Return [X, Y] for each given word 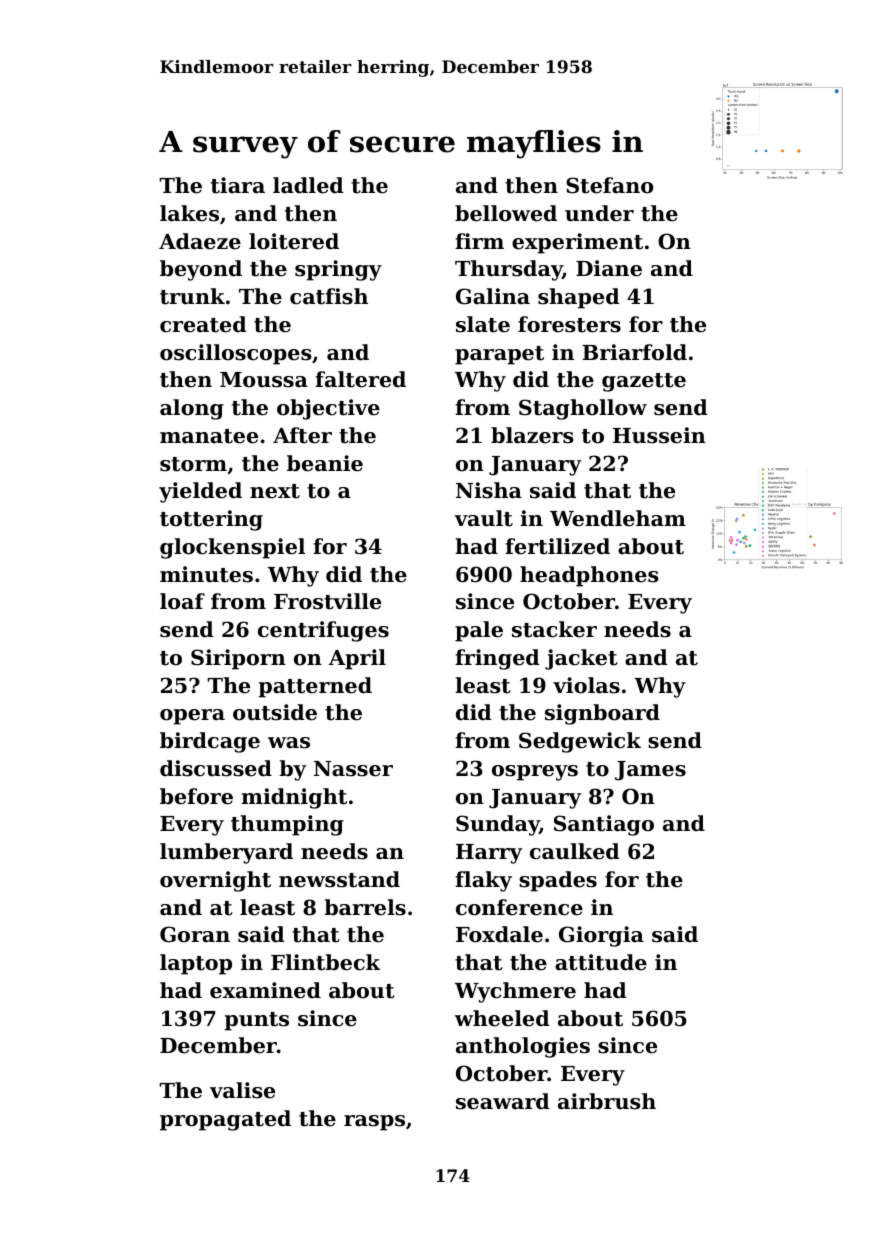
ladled [308, 185]
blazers [532, 435]
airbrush [607, 1101]
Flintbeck [325, 962]
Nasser [353, 769]
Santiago [604, 825]
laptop [196, 964]
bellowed [506, 213]
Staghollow [583, 409]
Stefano [609, 185]
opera [192, 717]
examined [265, 990]
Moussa [264, 380]
